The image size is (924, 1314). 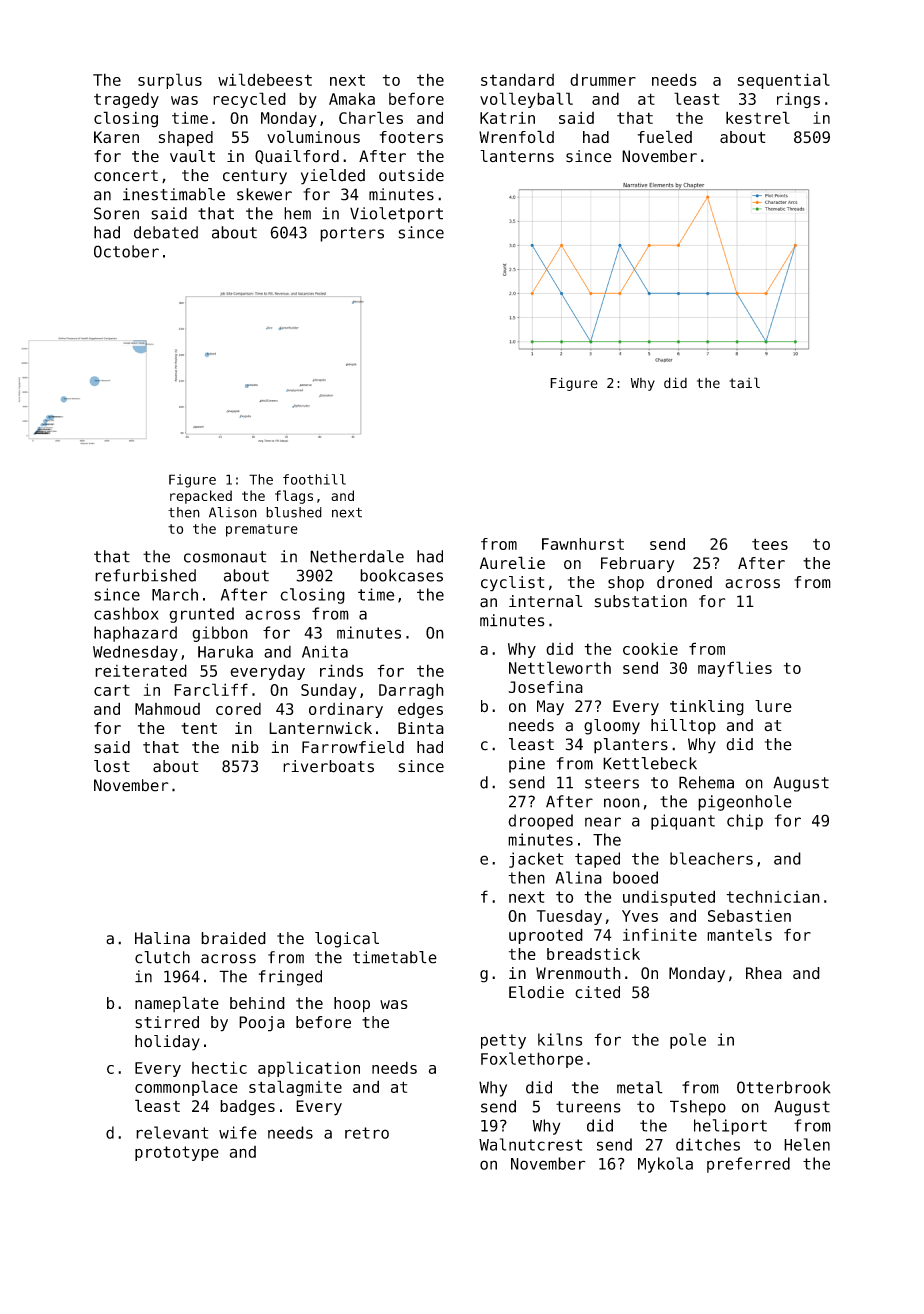 What do you see at coordinates (126, 100) in the image?
I see `tragedy` at bounding box center [126, 100].
